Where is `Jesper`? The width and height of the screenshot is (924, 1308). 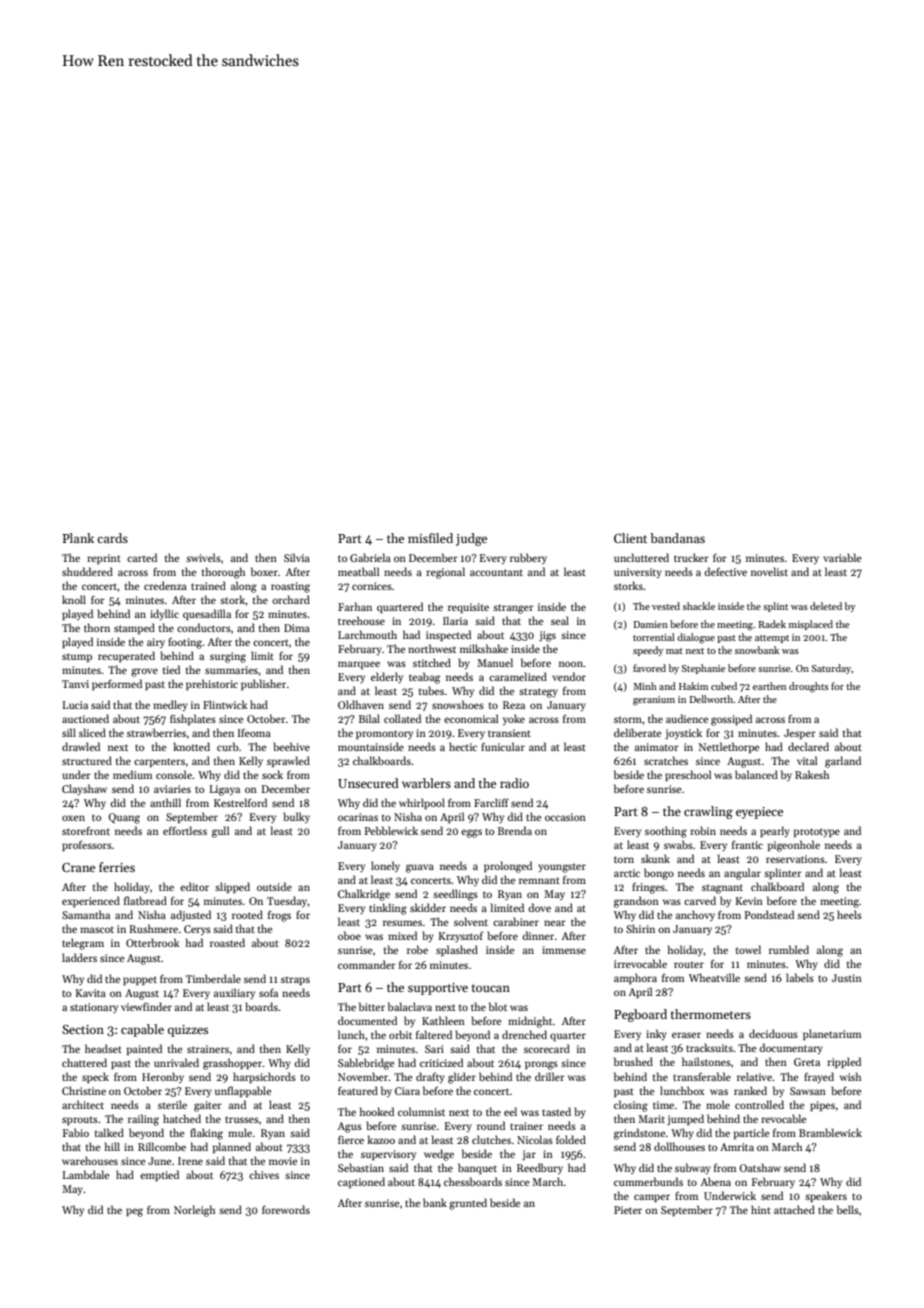
Jesper is located at coordinates (800, 734).
